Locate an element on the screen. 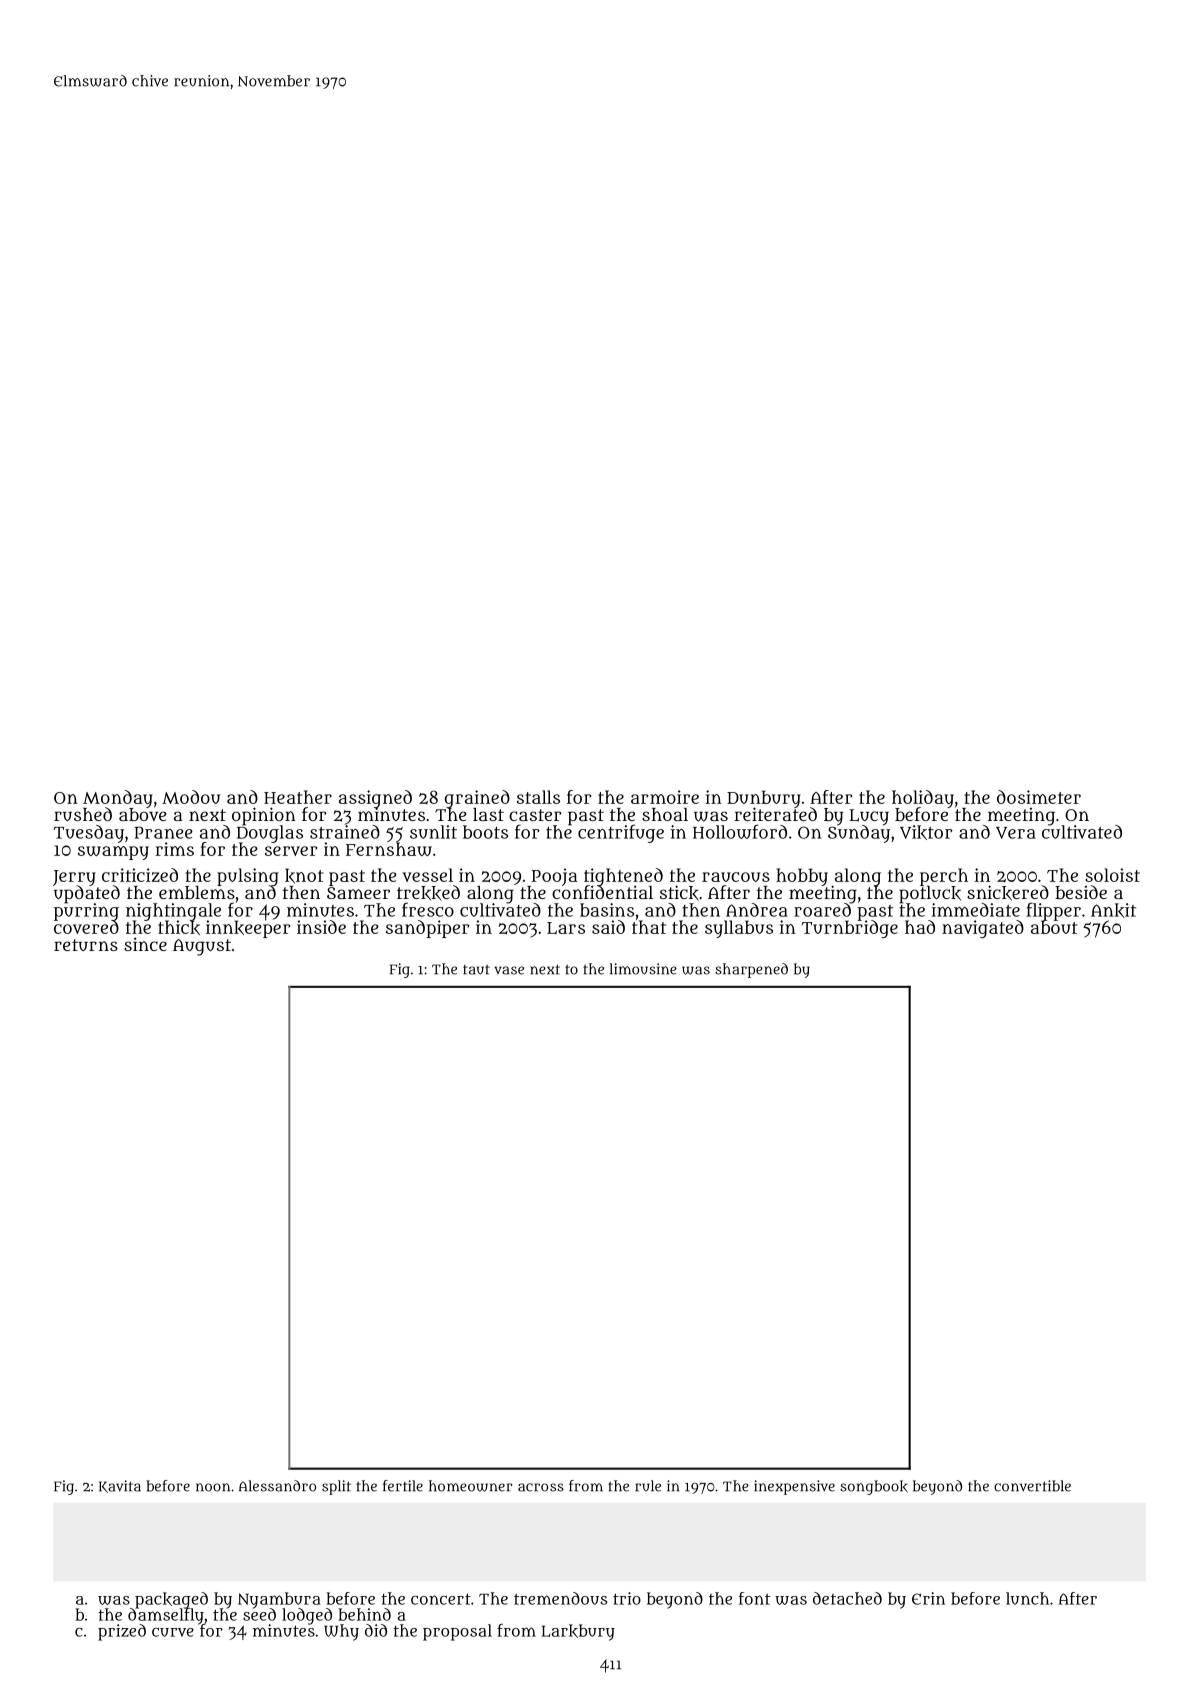  rims is located at coordinates (174, 849).
